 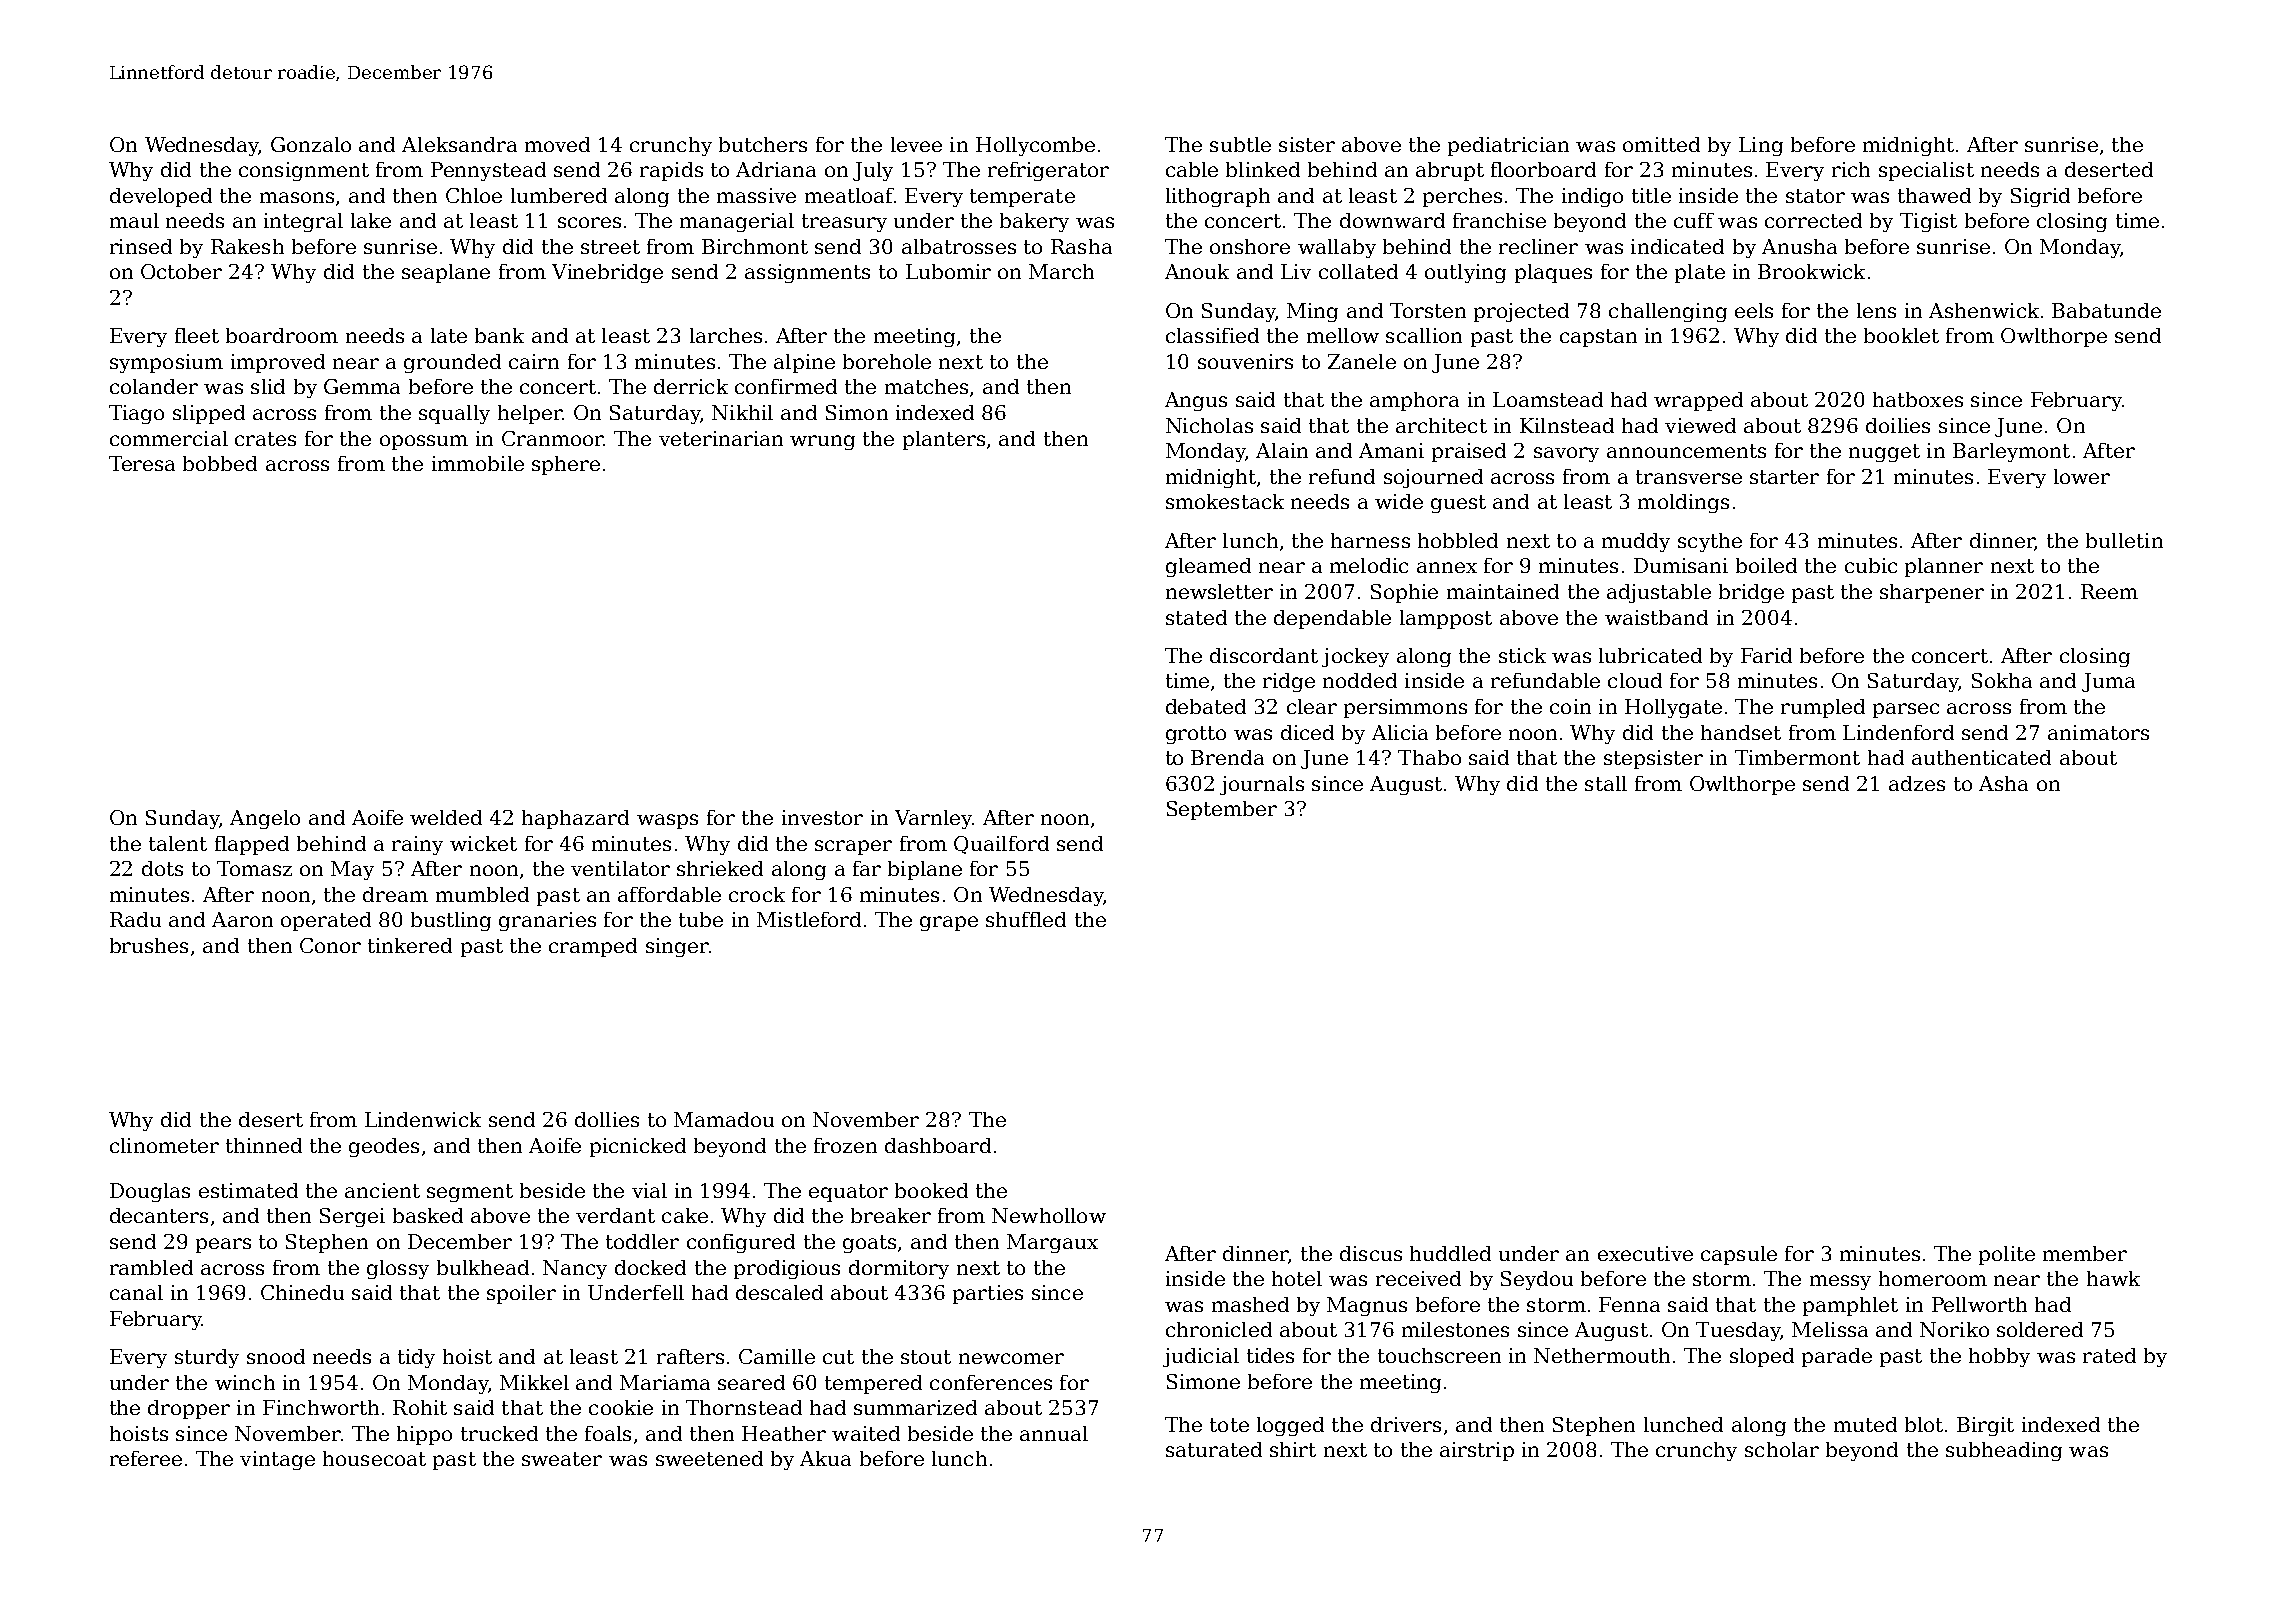 I want to click on cable, so click(x=1192, y=169).
